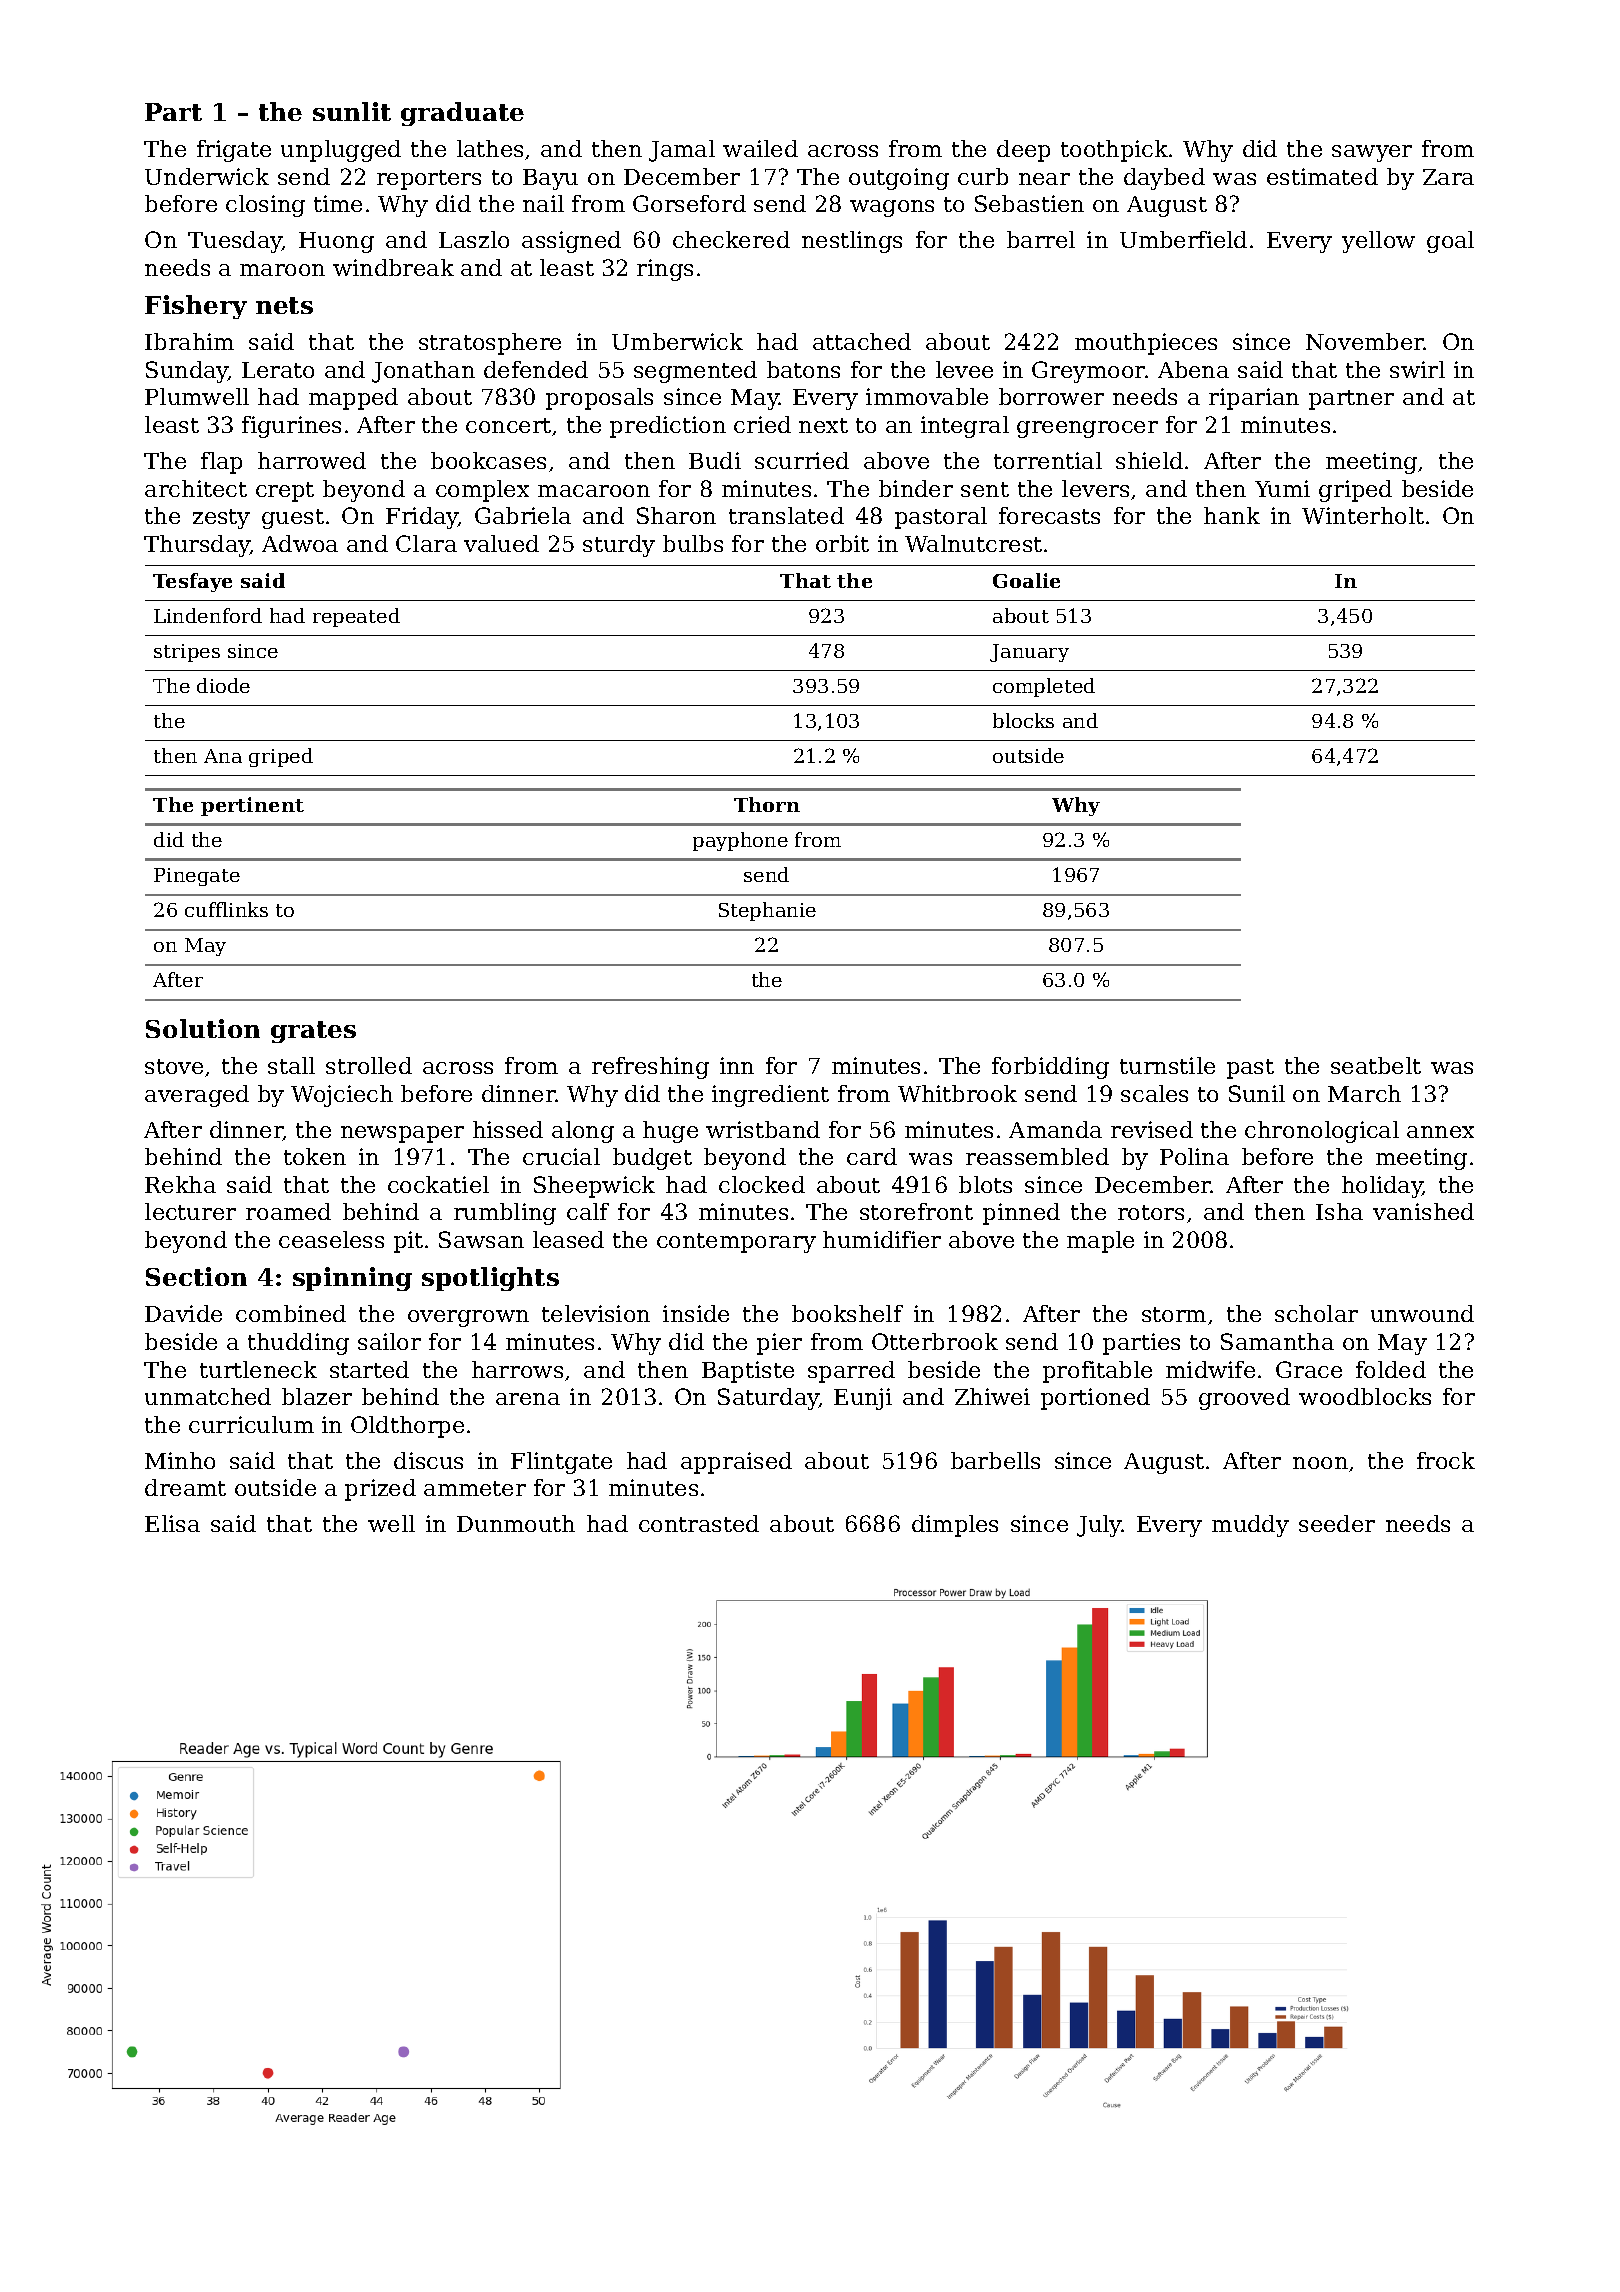 The image size is (1620, 2292). What do you see at coordinates (356, 617) in the screenshot?
I see `repeated` at bounding box center [356, 617].
